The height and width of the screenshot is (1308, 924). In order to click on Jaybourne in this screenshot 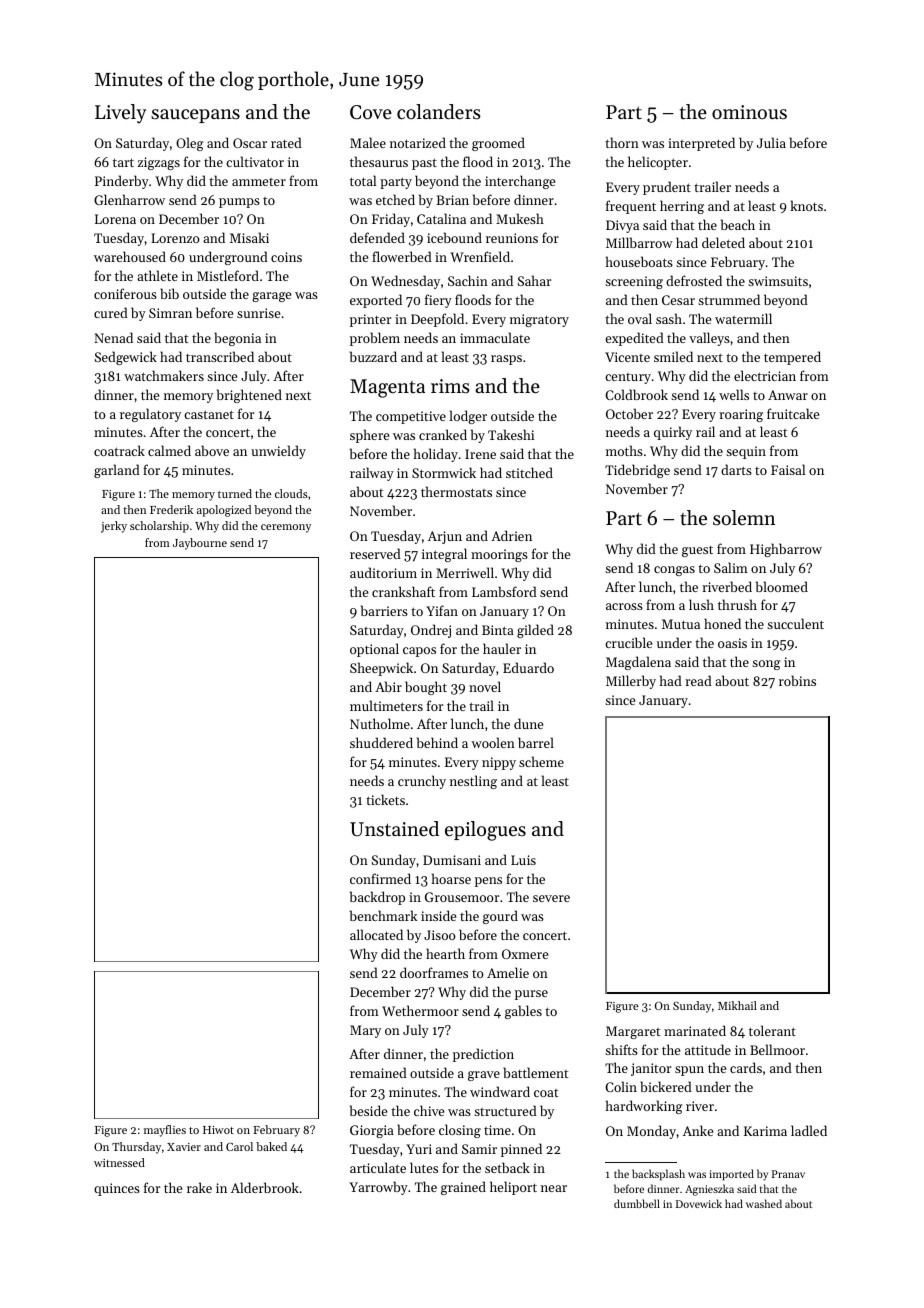, I will do `click(200, 544)`.
